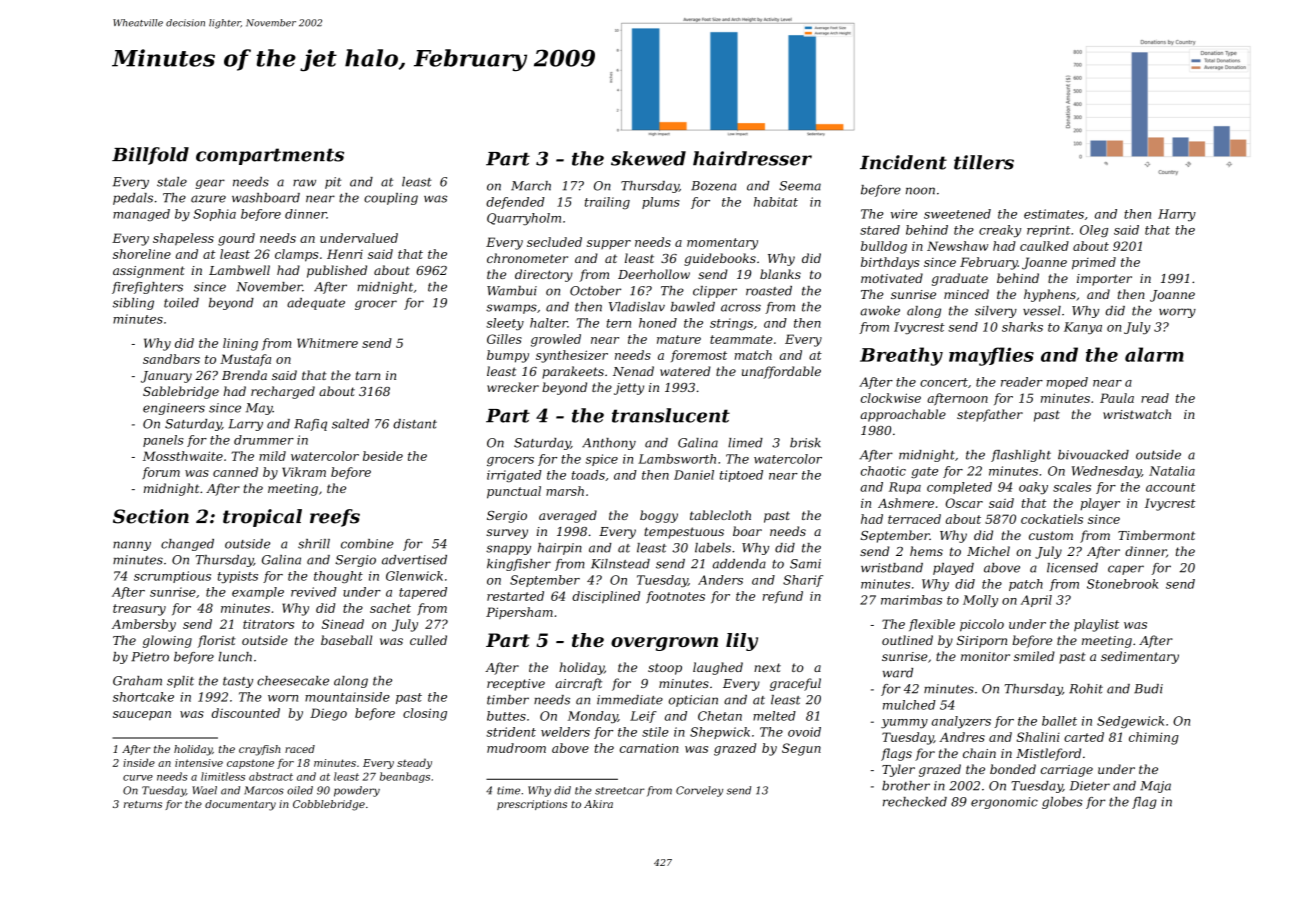 Image resolution: width=1308 pixels, height=924 pixels. What do you see at coordinates (648, 158) in the screenshot?
I see `skewed` at bounding box center [648, 158].
